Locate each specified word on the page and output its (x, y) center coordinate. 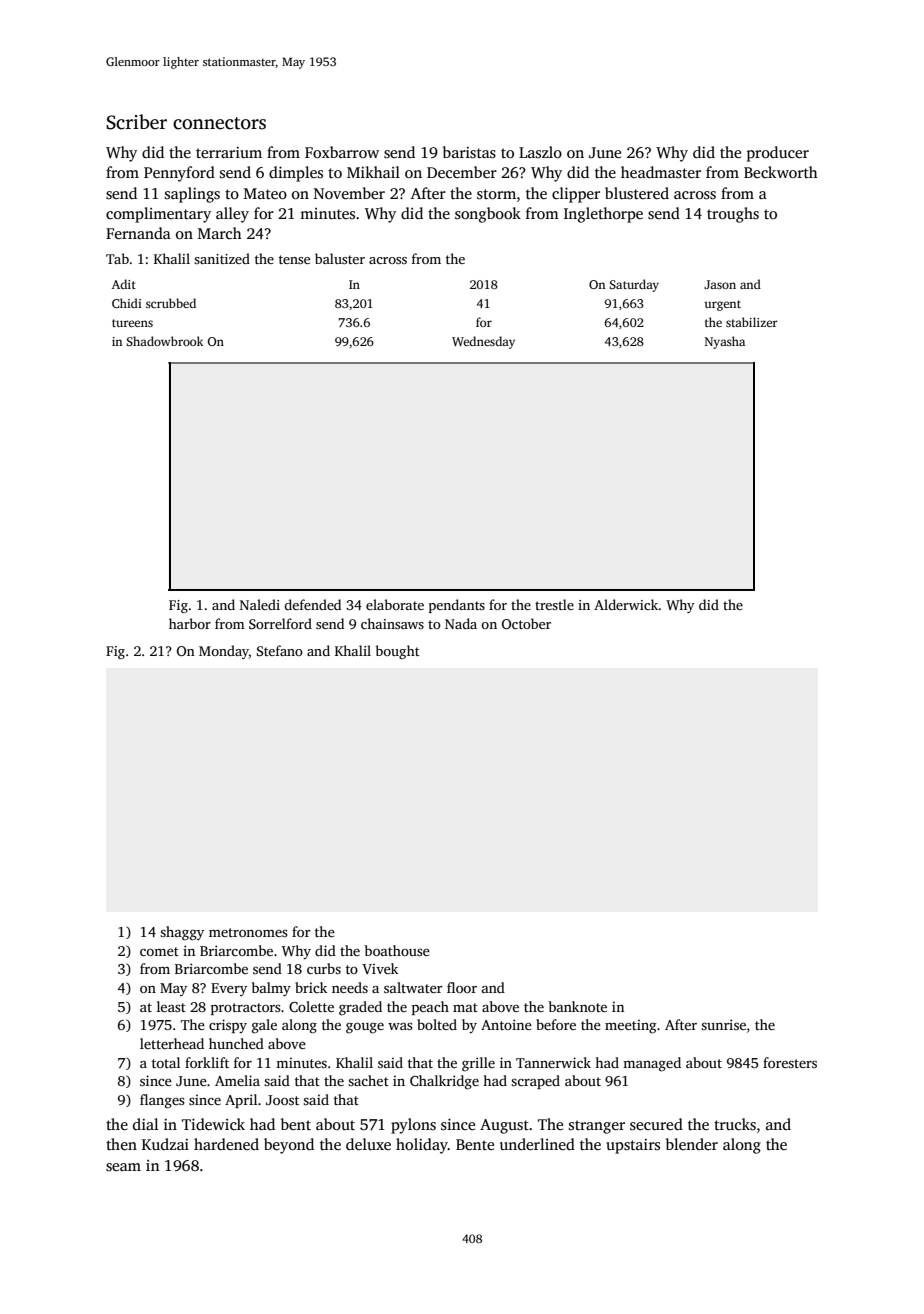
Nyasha (725, 342)
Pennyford (179, 174)
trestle (554, 604)
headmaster (661, 172)
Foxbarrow (342, 152)
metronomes (248, 932)
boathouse (397, 950)
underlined (537, 1144)
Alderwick (626, 604)
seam (123, 1167)
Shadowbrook (164, 341)
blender (692, 1144)
